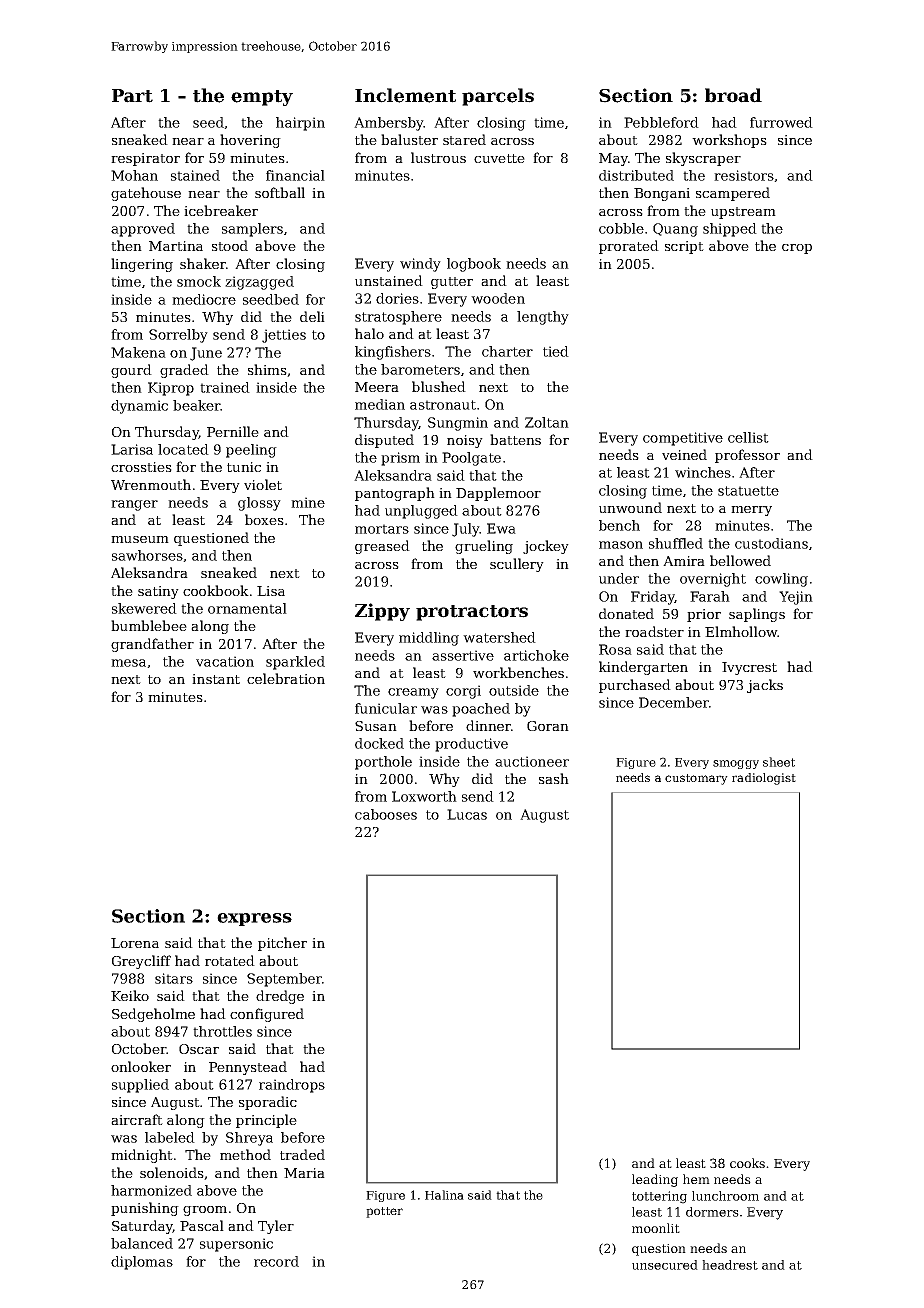  I want to click on lingering, so click(142, 265).
